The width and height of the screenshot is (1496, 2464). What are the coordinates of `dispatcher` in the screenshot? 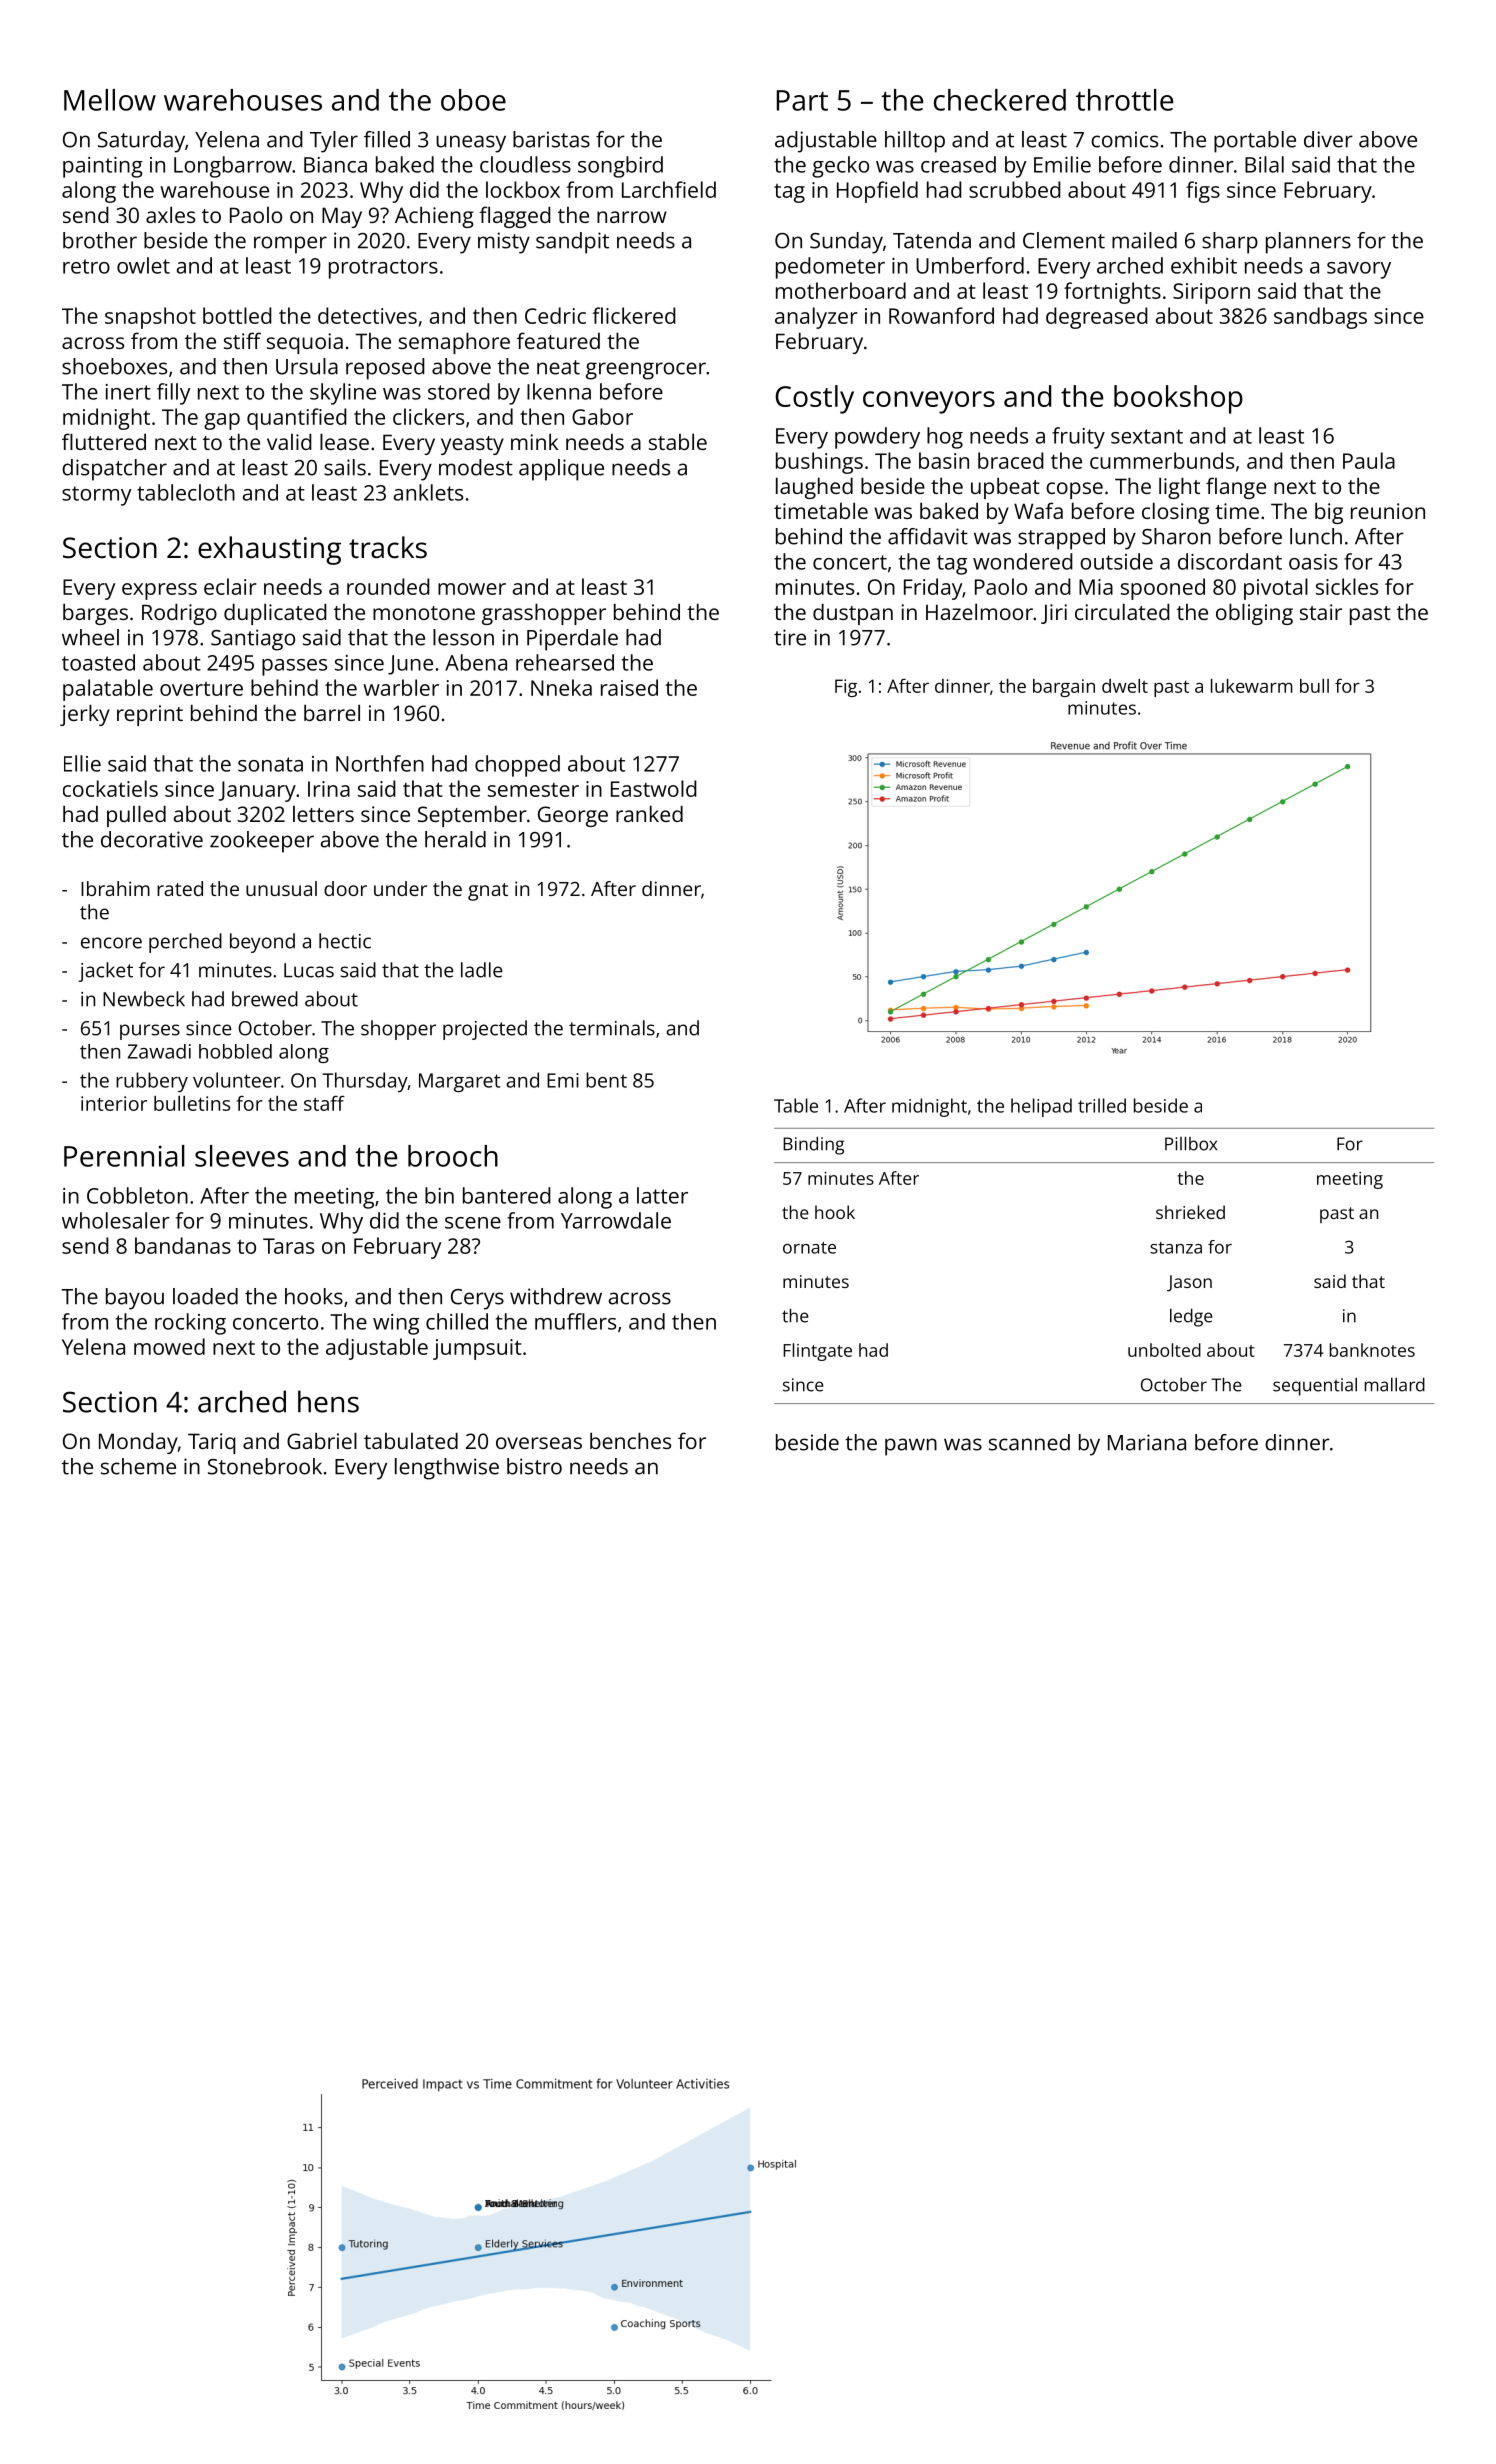 It's located at (114, 470).
